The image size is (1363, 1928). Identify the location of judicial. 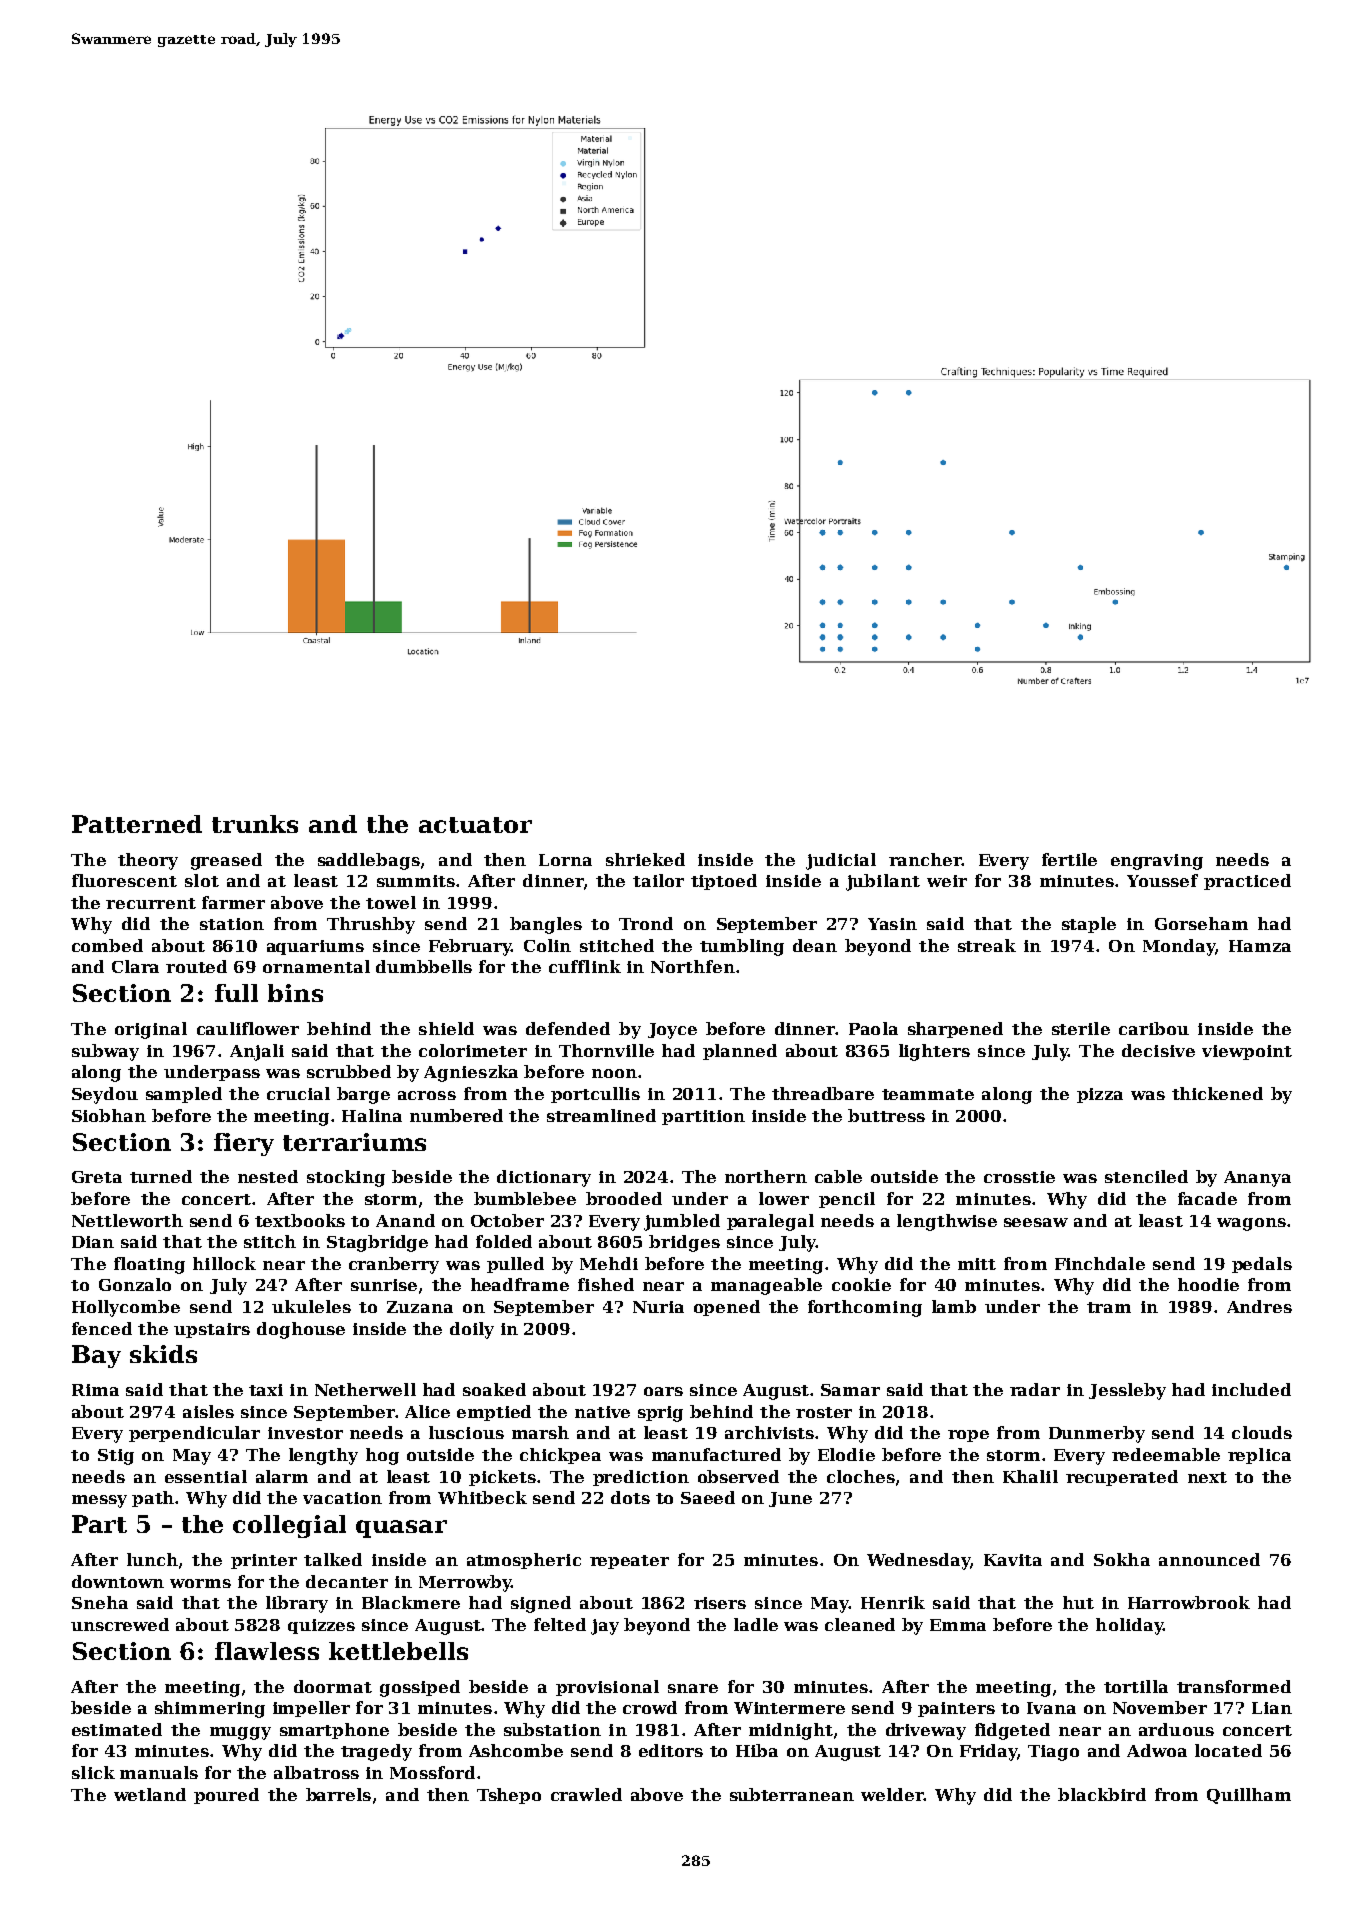
(841, 861).
